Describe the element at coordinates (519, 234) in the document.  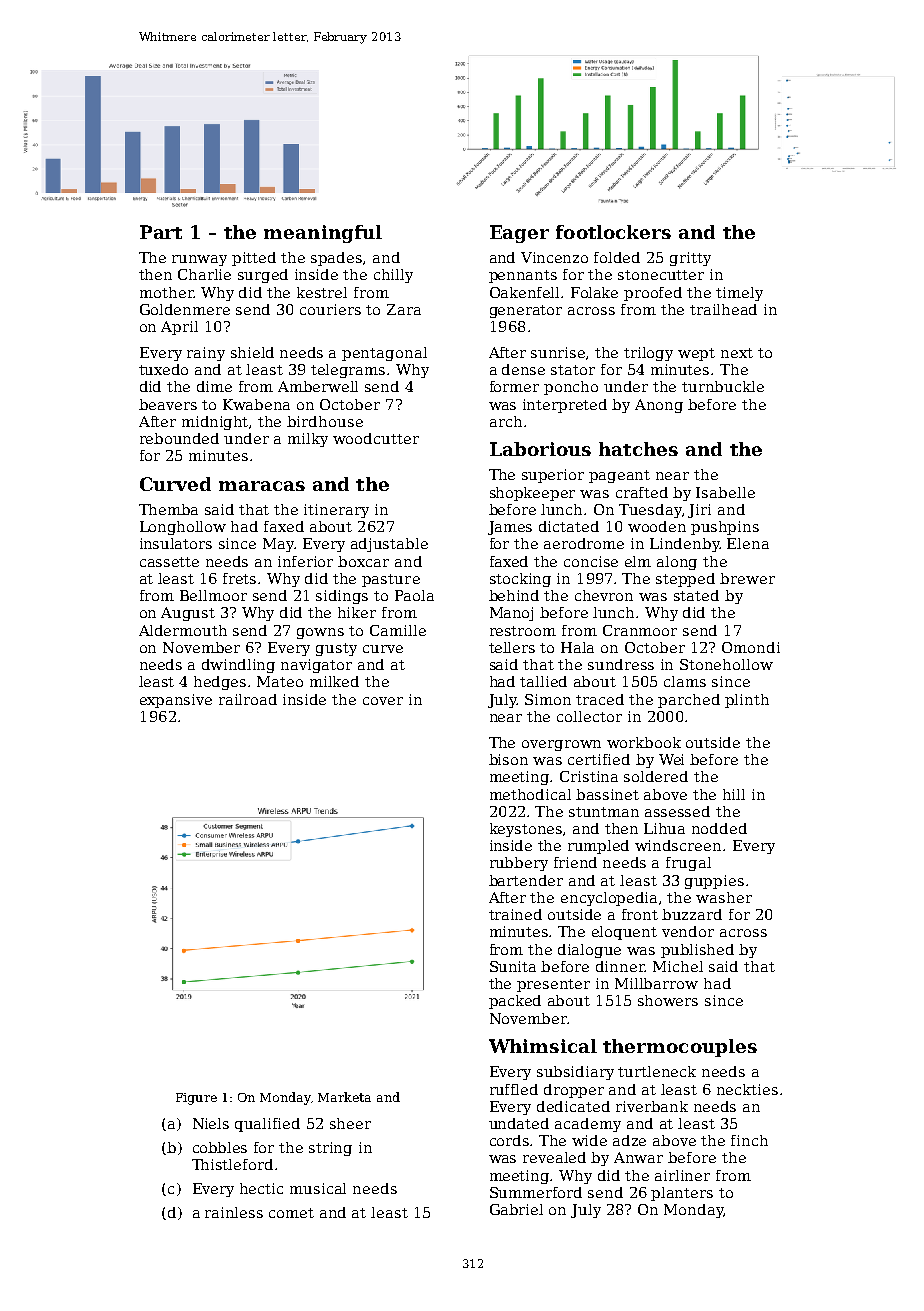
I see `Eager` at that location.
